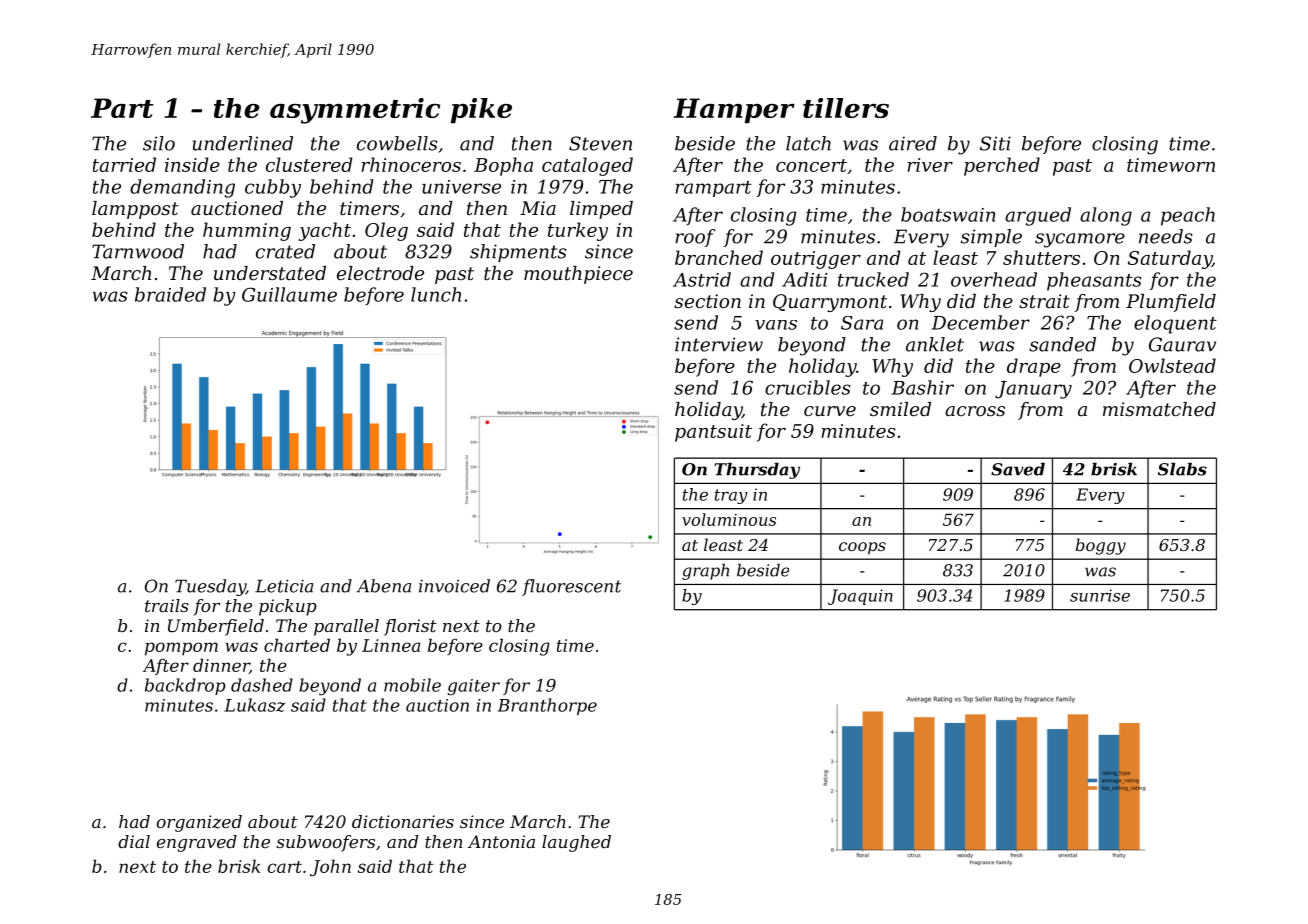 Image resolution: width=1308 pixels, height=924 pixels. Describe the element at coordinates (719, 344) in the page. I see `interview` at that location.
